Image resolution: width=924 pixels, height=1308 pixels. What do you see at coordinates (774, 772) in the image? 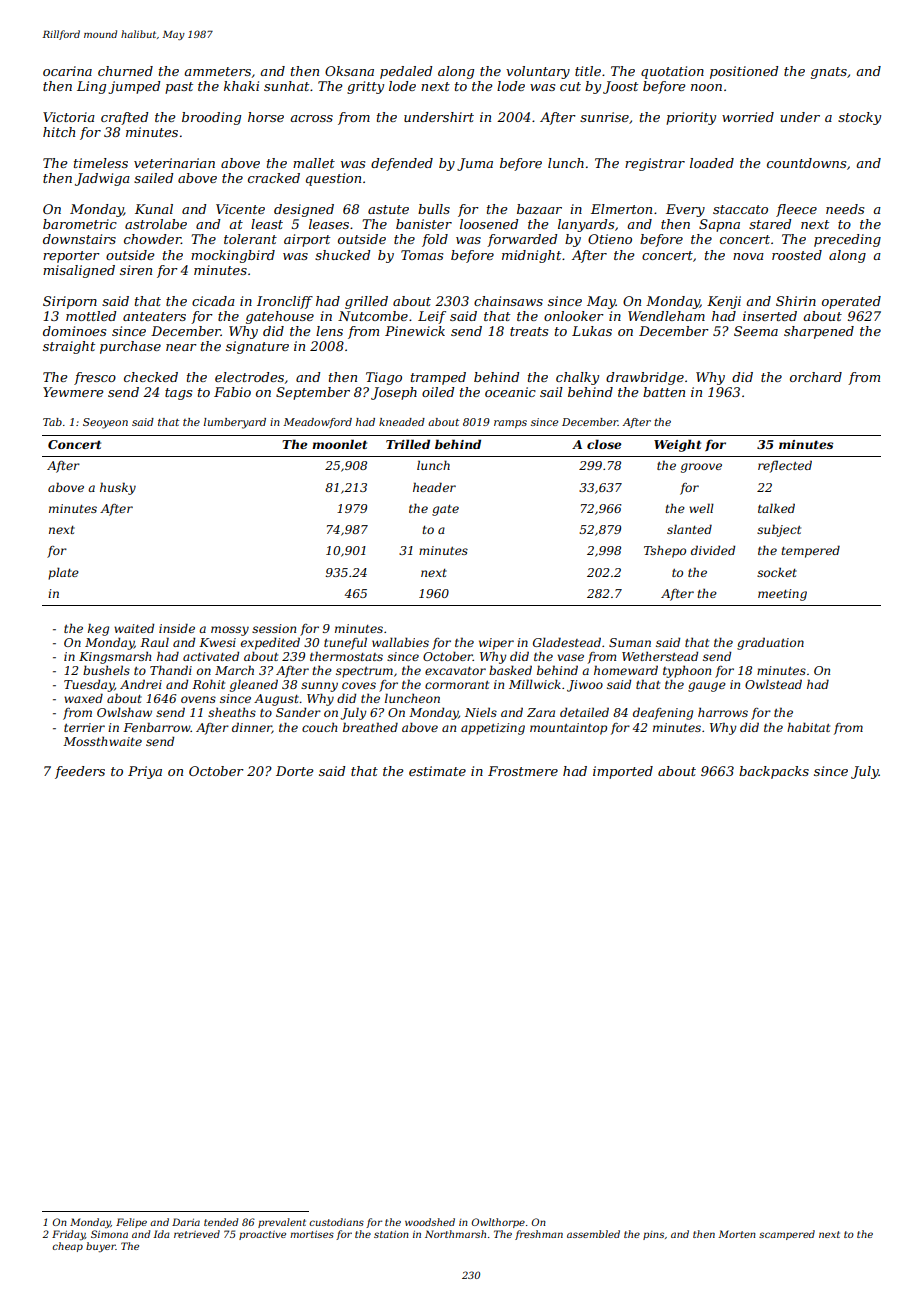
I see `backpacks` at bounding box center [774, 772].
